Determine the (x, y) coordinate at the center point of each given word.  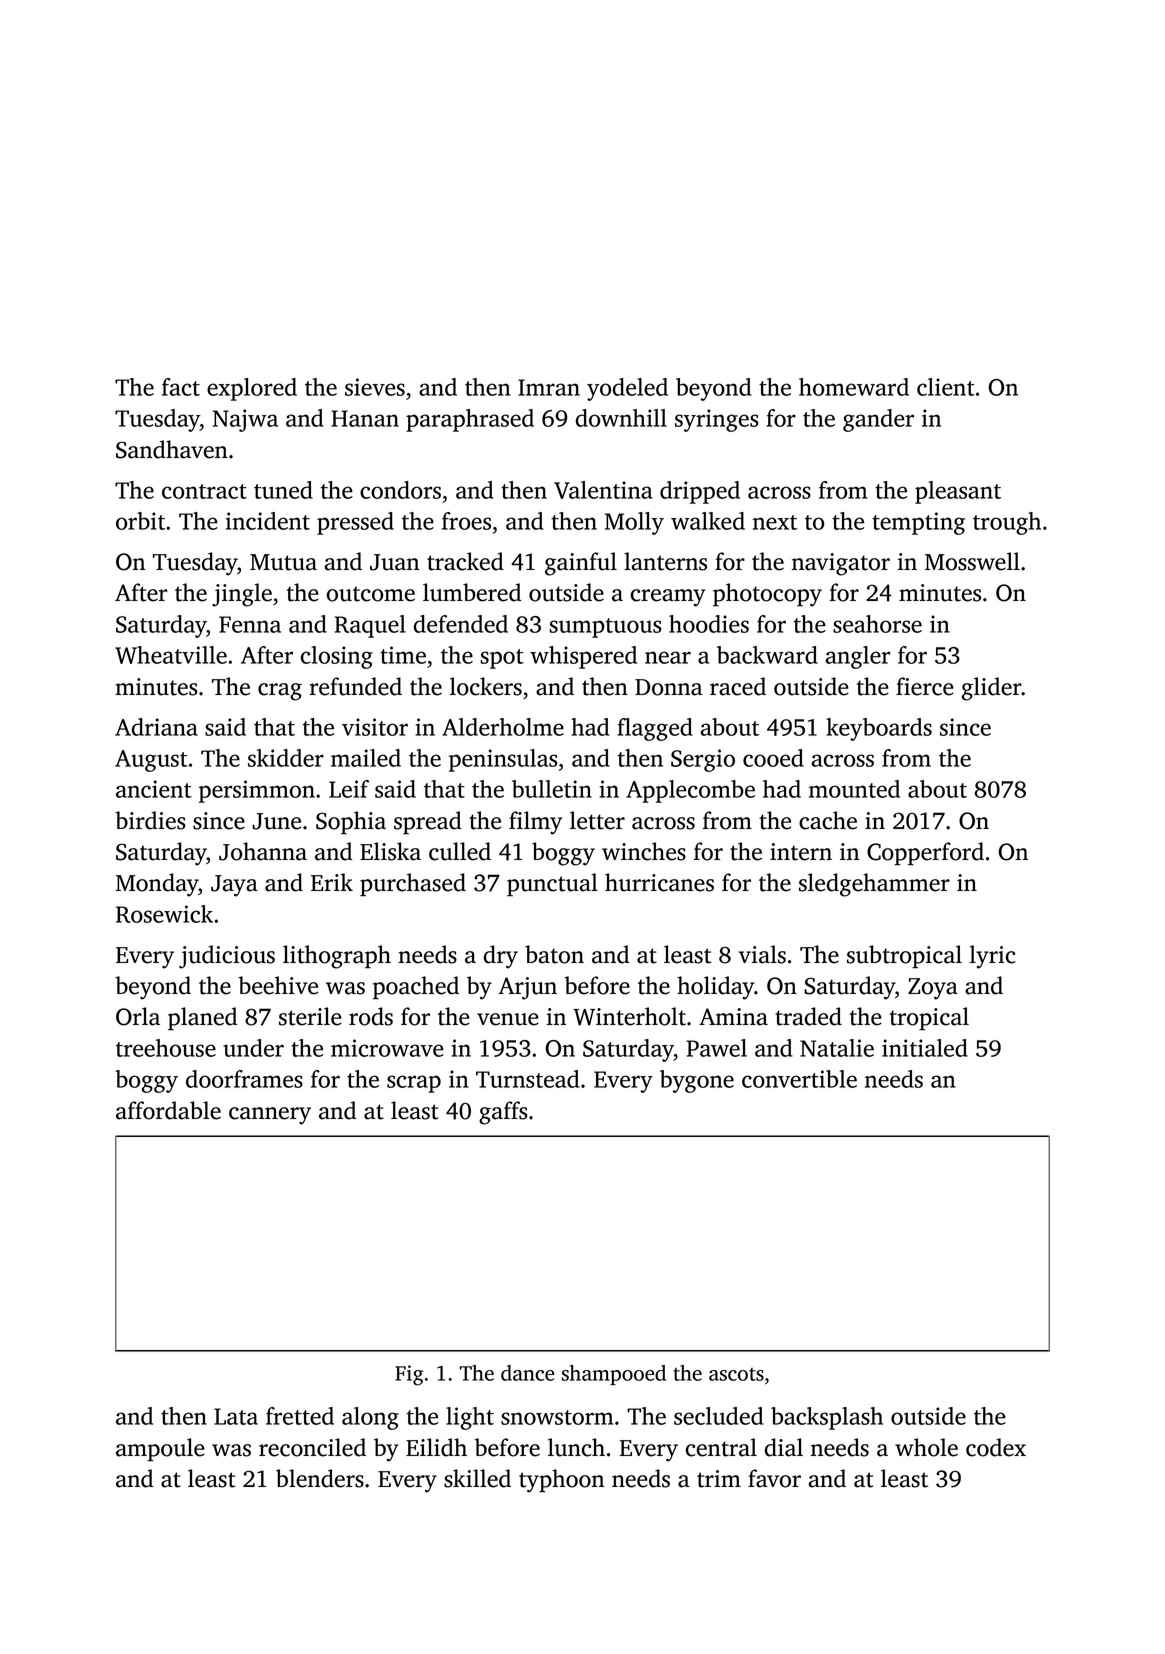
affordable (168, 1110)
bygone (697, 1081)
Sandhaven (172, 449)
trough (1007, 523)
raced (738, 686)
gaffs (503, 1113)
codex (996, 1447)
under (253, 1048)
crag (280, 692)
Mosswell (972, 561)
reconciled (312, 1447)
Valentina (603, 490)
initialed (925, 1048)
